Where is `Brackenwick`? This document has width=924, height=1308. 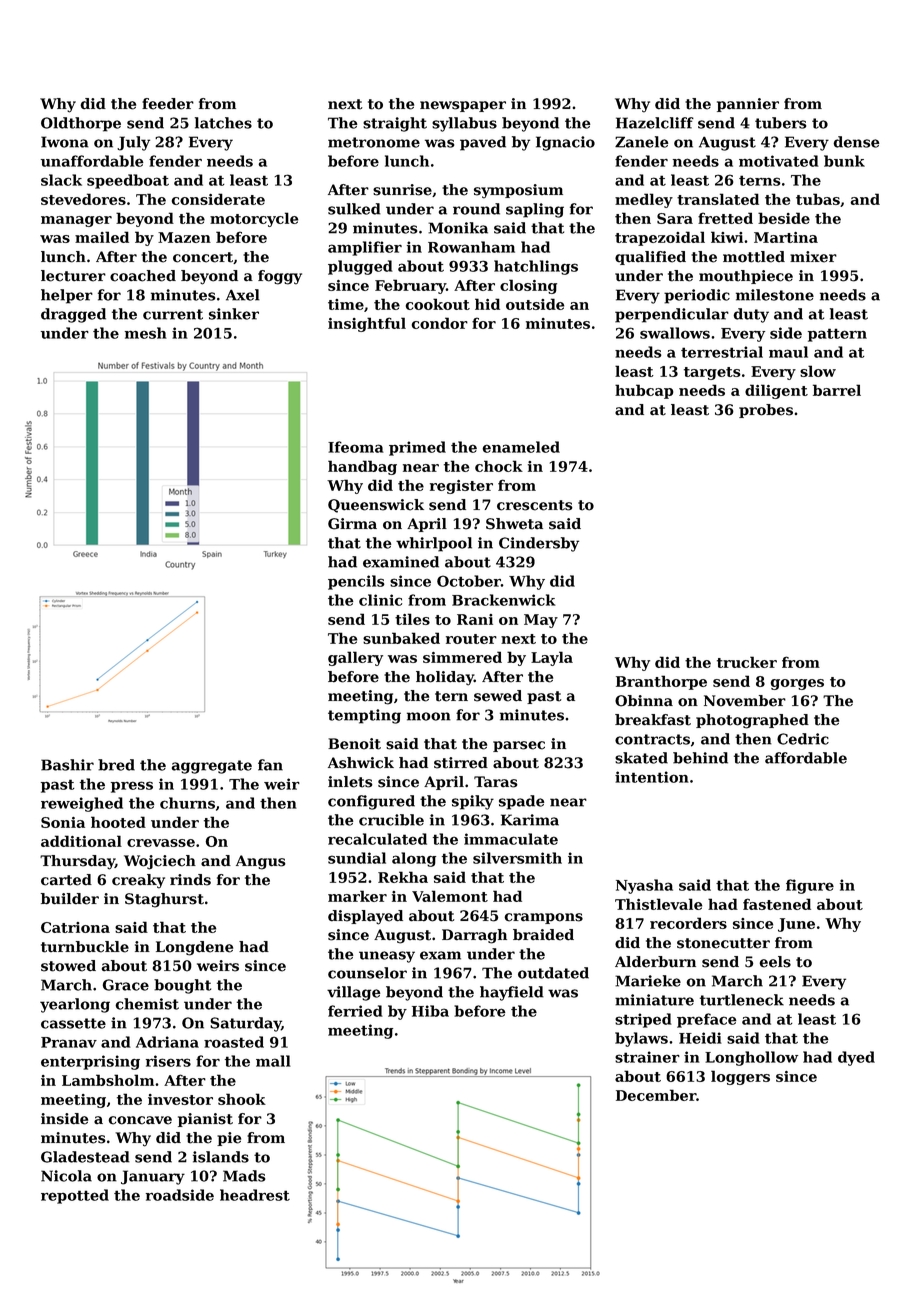
Brackenwick is located at coordinates (504, 600).
